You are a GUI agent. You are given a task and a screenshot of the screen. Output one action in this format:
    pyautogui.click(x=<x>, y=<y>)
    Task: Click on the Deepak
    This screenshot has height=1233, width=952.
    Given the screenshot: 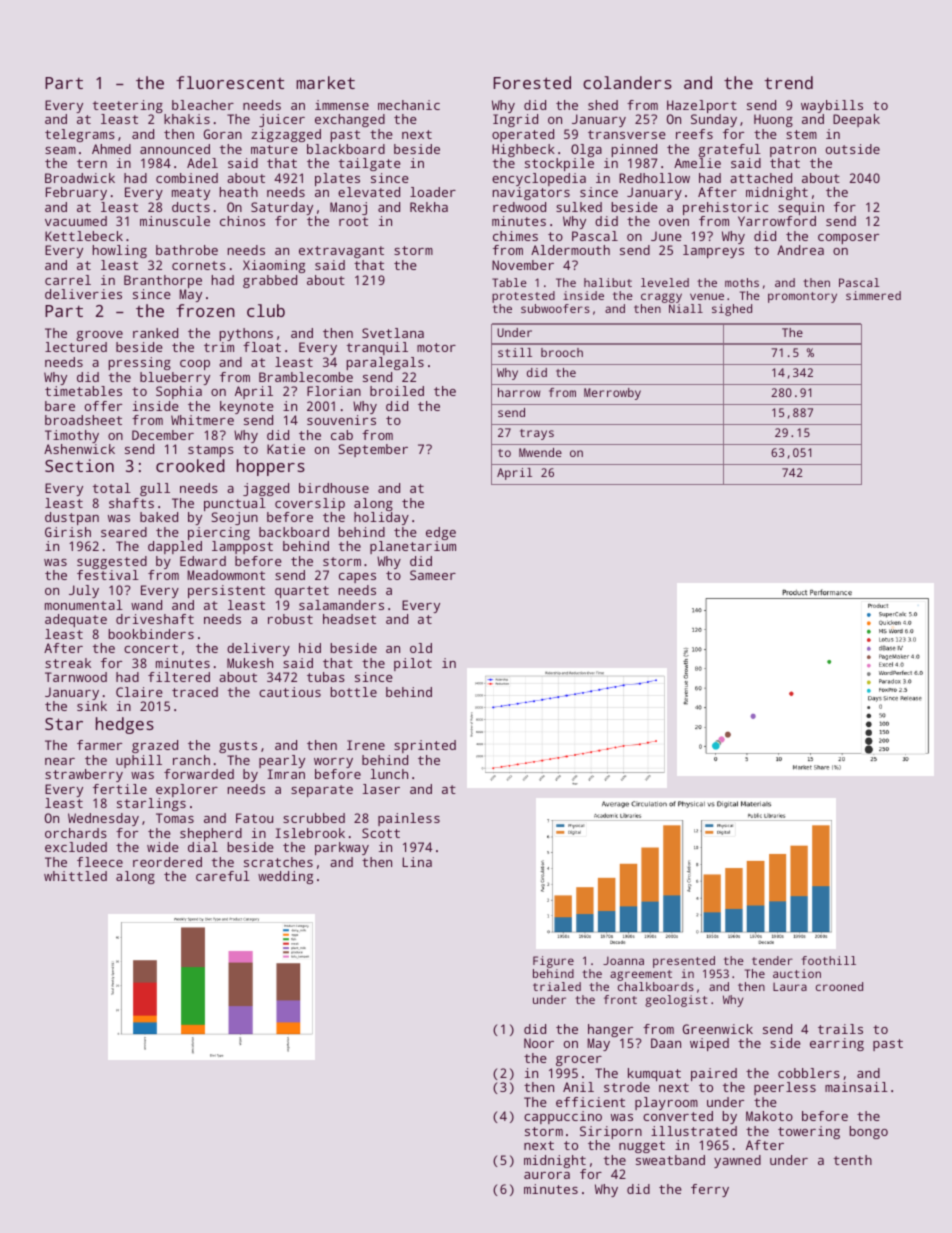 What is the action you would take?
    pyautogui.click(x=856, y=120)
